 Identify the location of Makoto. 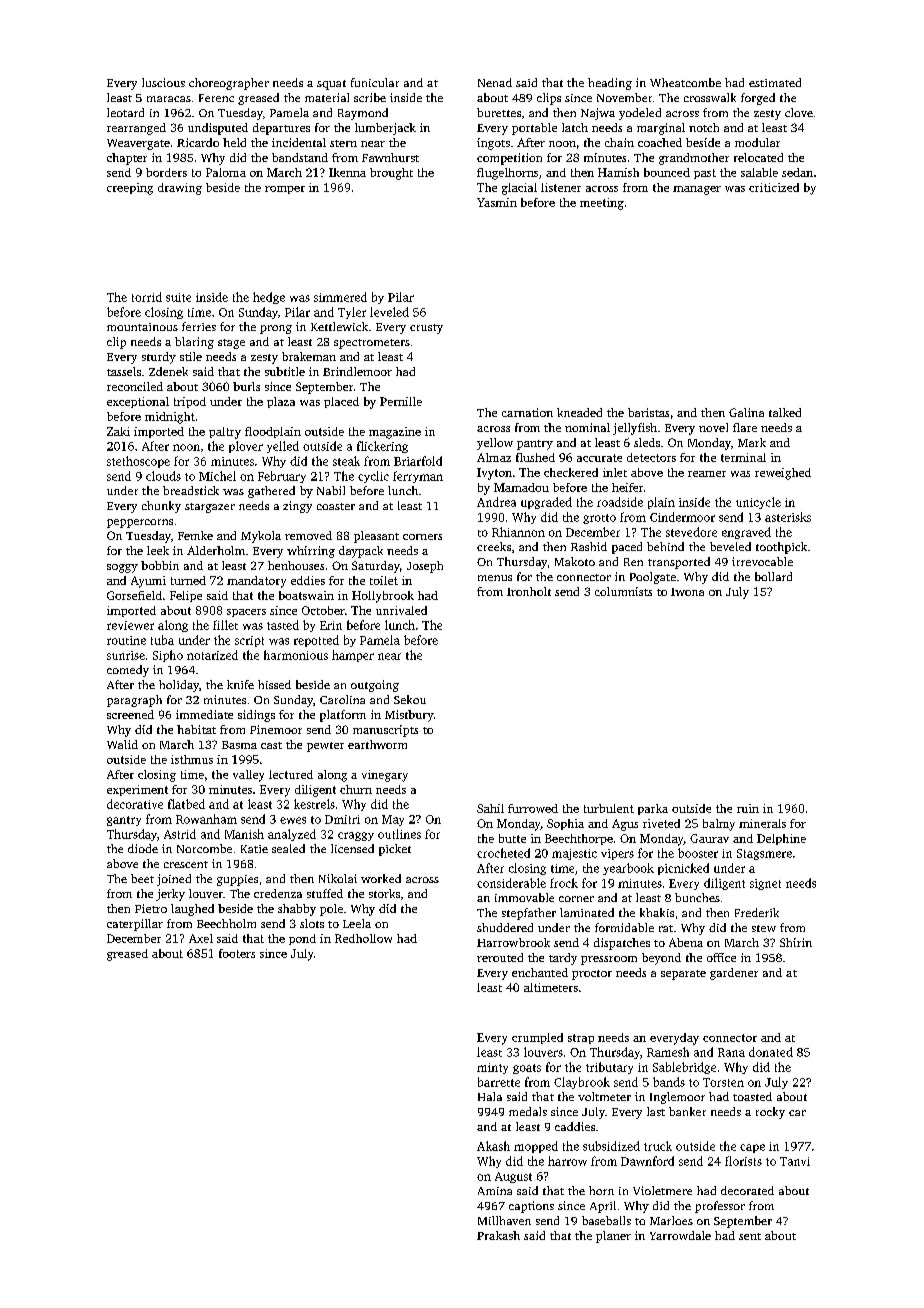
(575, 561).
